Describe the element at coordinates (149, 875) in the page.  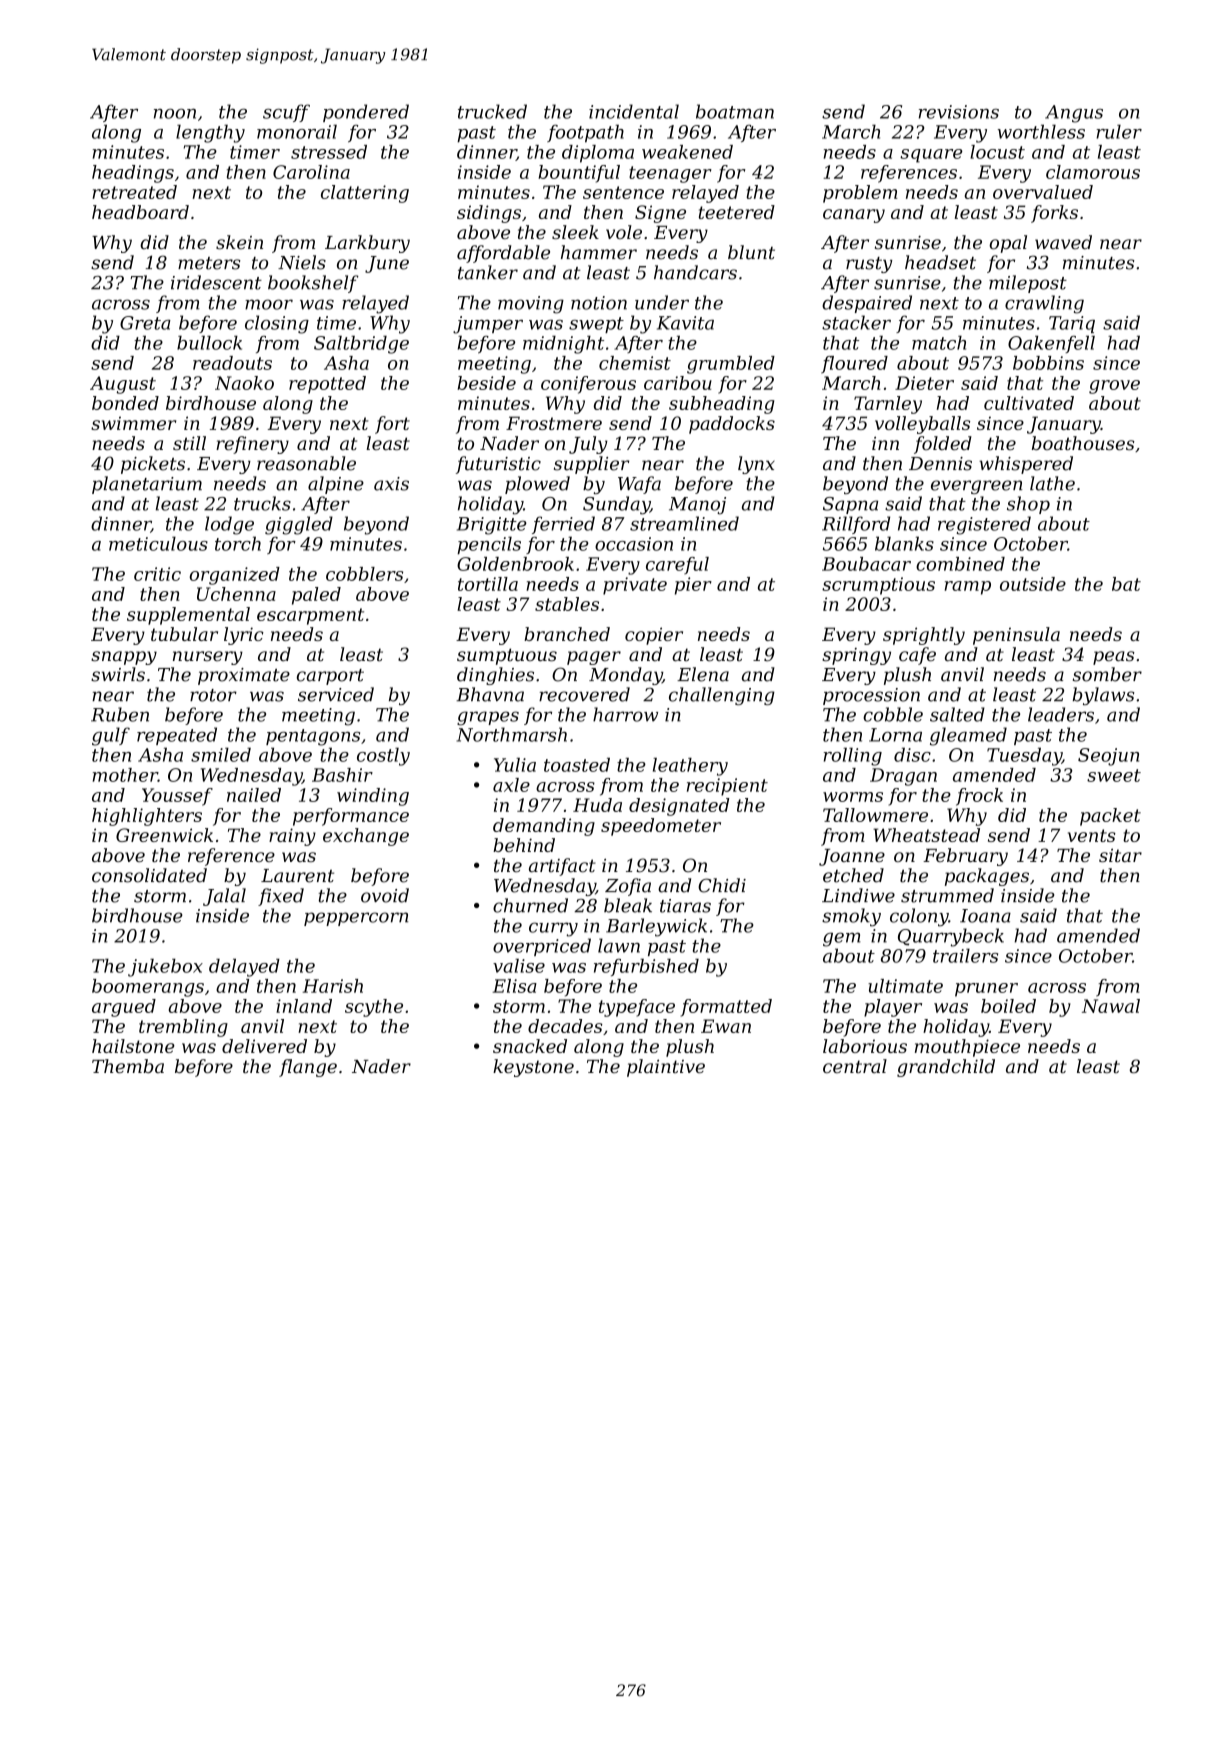
I see `consolidated` at that location.
